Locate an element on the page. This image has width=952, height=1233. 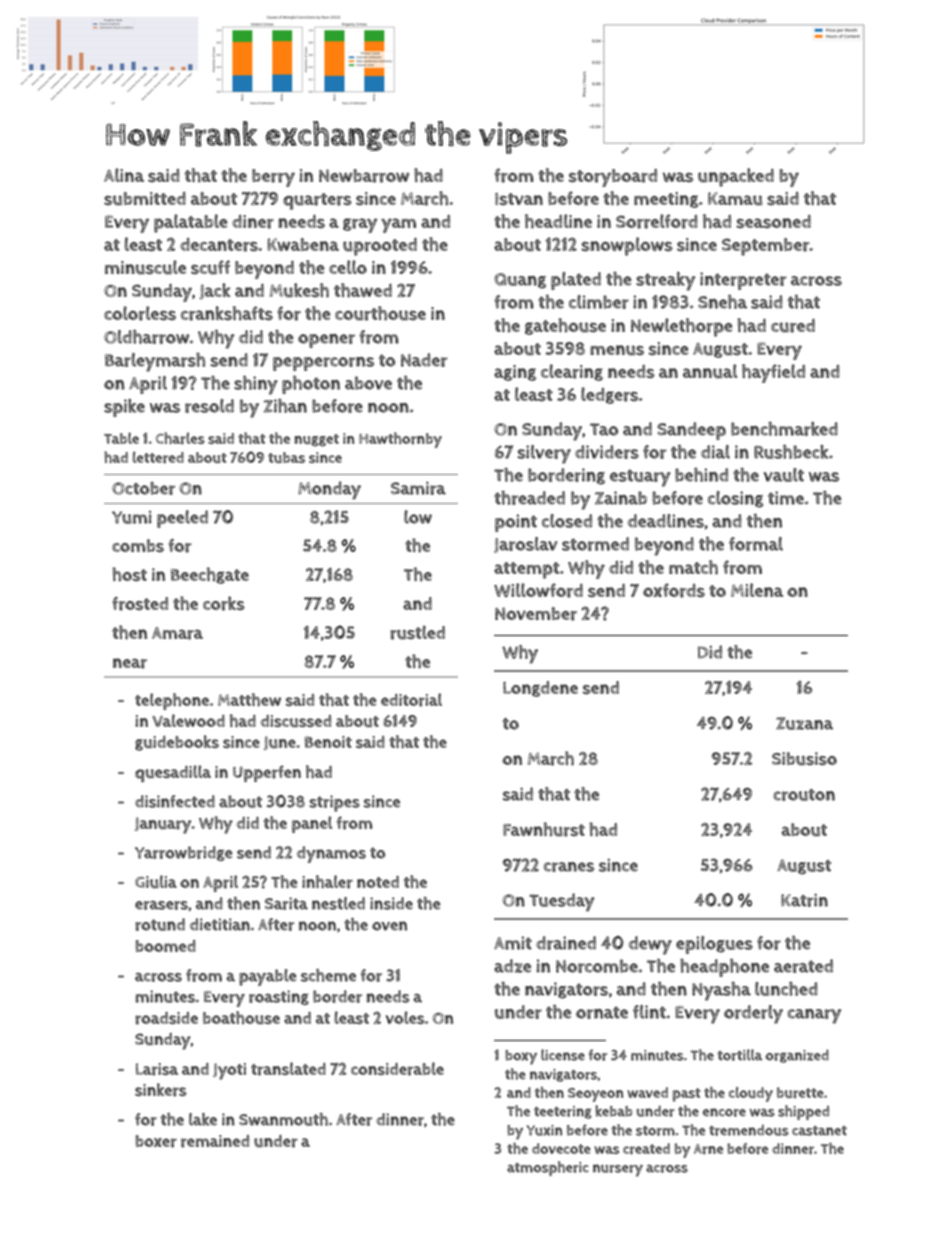
roadside is located at coordinates (166, 1018).
